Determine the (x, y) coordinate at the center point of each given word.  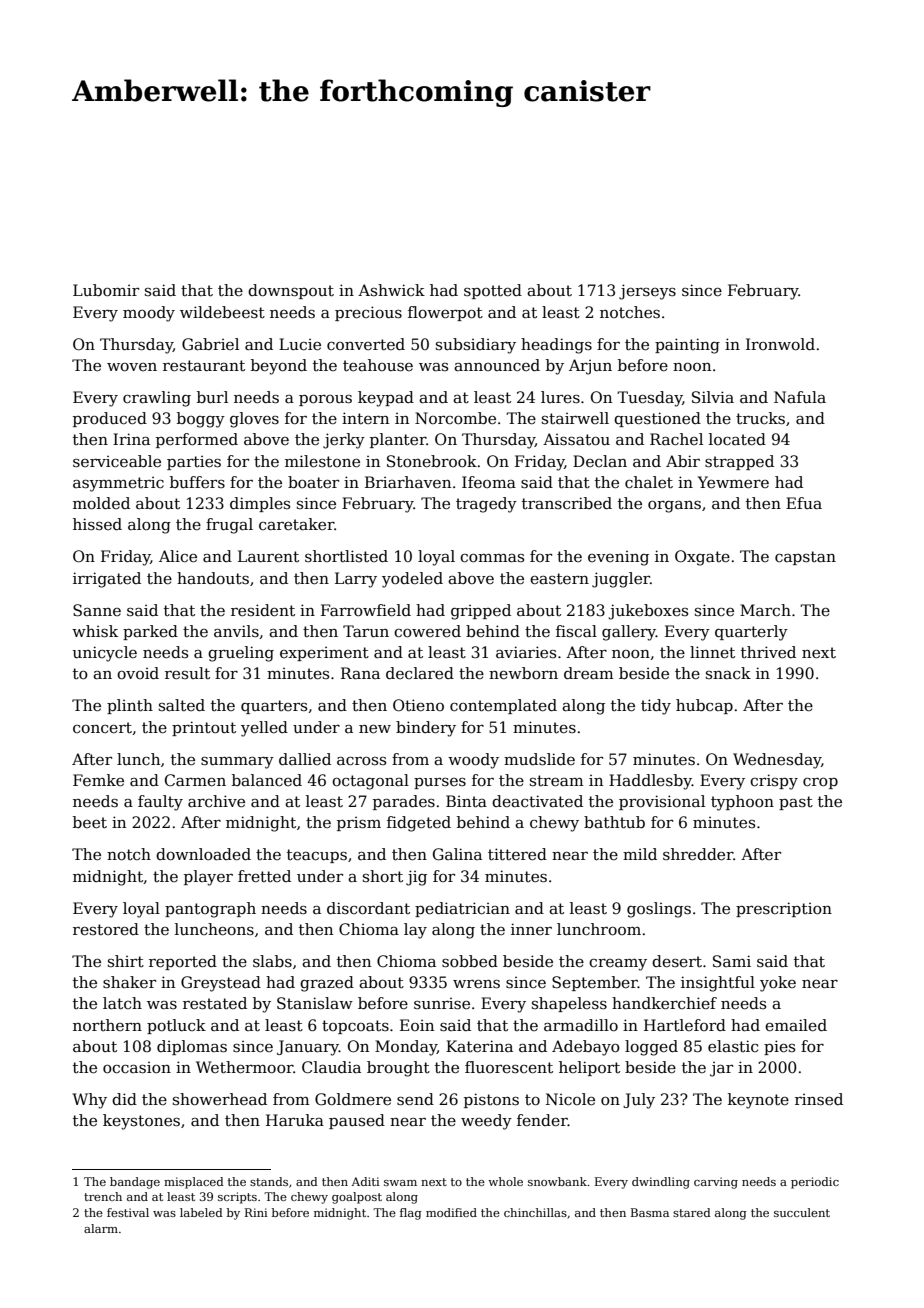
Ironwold (780, 344)
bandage (135, 1183)
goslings (659, 910)
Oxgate (702, 558)
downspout (291, 291)
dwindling (661, 1183)
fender (542, 1120)
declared (420, 673)
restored (106, 929)
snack (728, 673)
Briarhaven (408, 482)
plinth (130, 706)
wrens (476, 984)
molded (101, 503)
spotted (493, 291)
